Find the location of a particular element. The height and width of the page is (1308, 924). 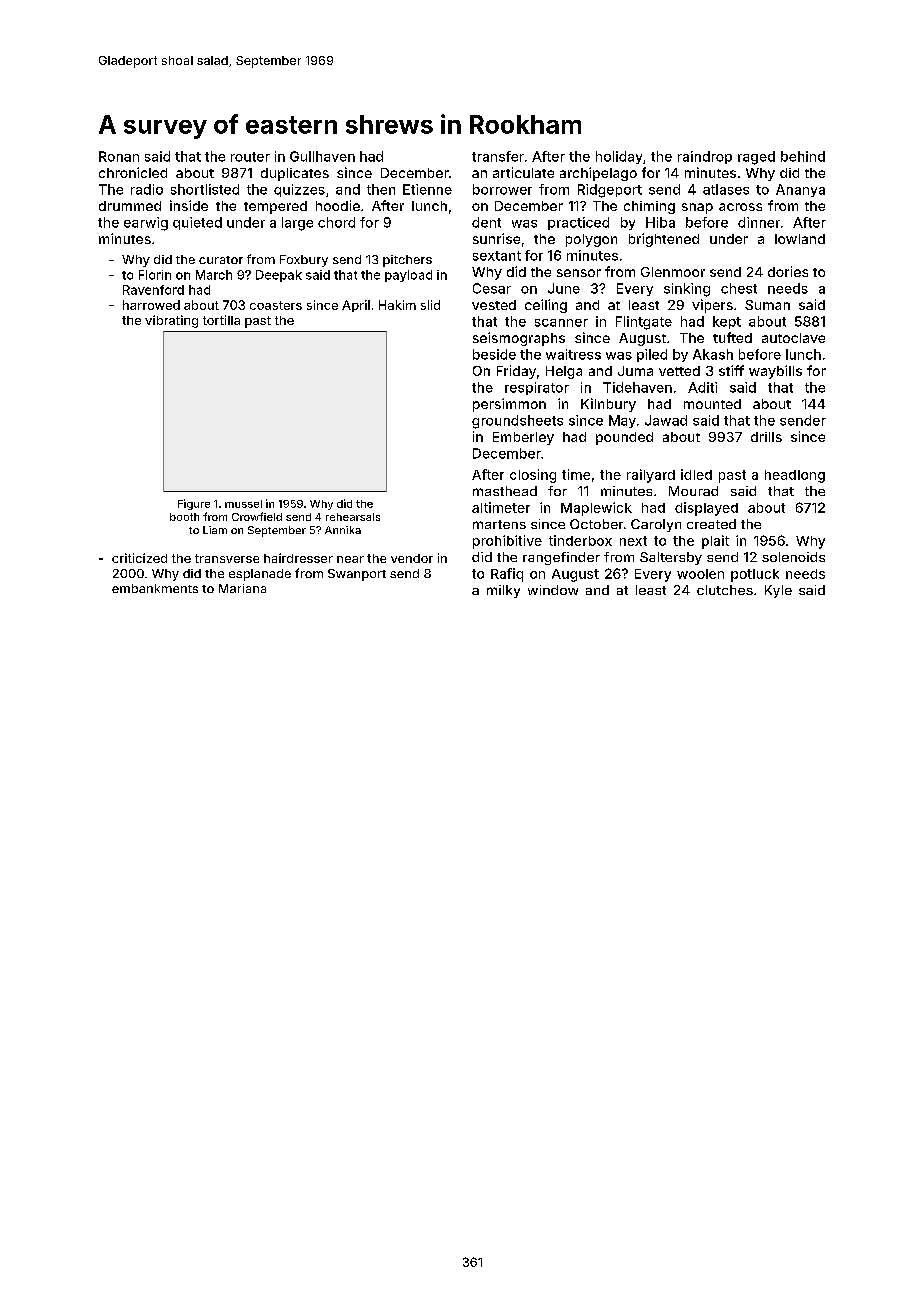

shortlisted is located at coordinates (205, 189).
